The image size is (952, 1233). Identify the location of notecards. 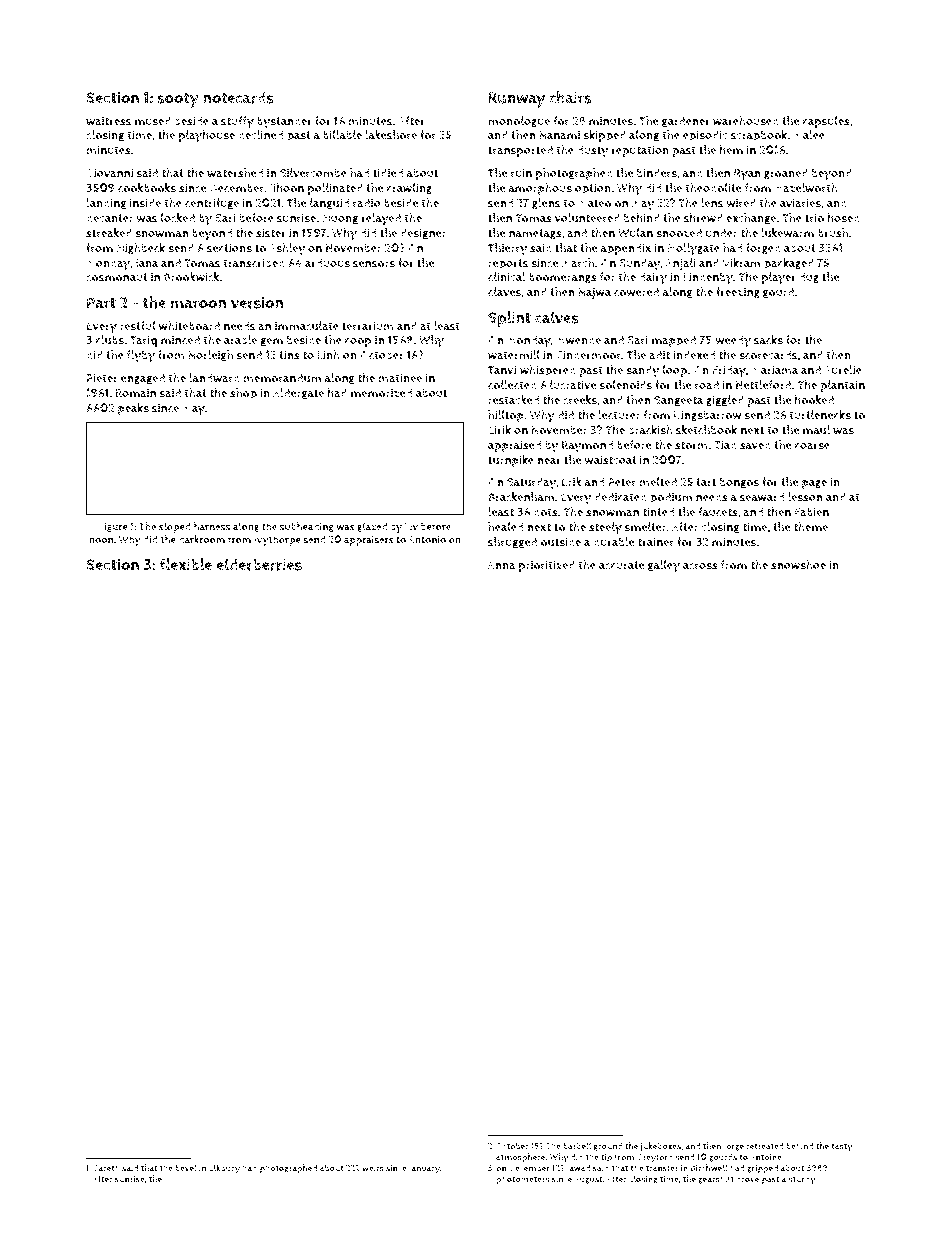
(238, 97).
